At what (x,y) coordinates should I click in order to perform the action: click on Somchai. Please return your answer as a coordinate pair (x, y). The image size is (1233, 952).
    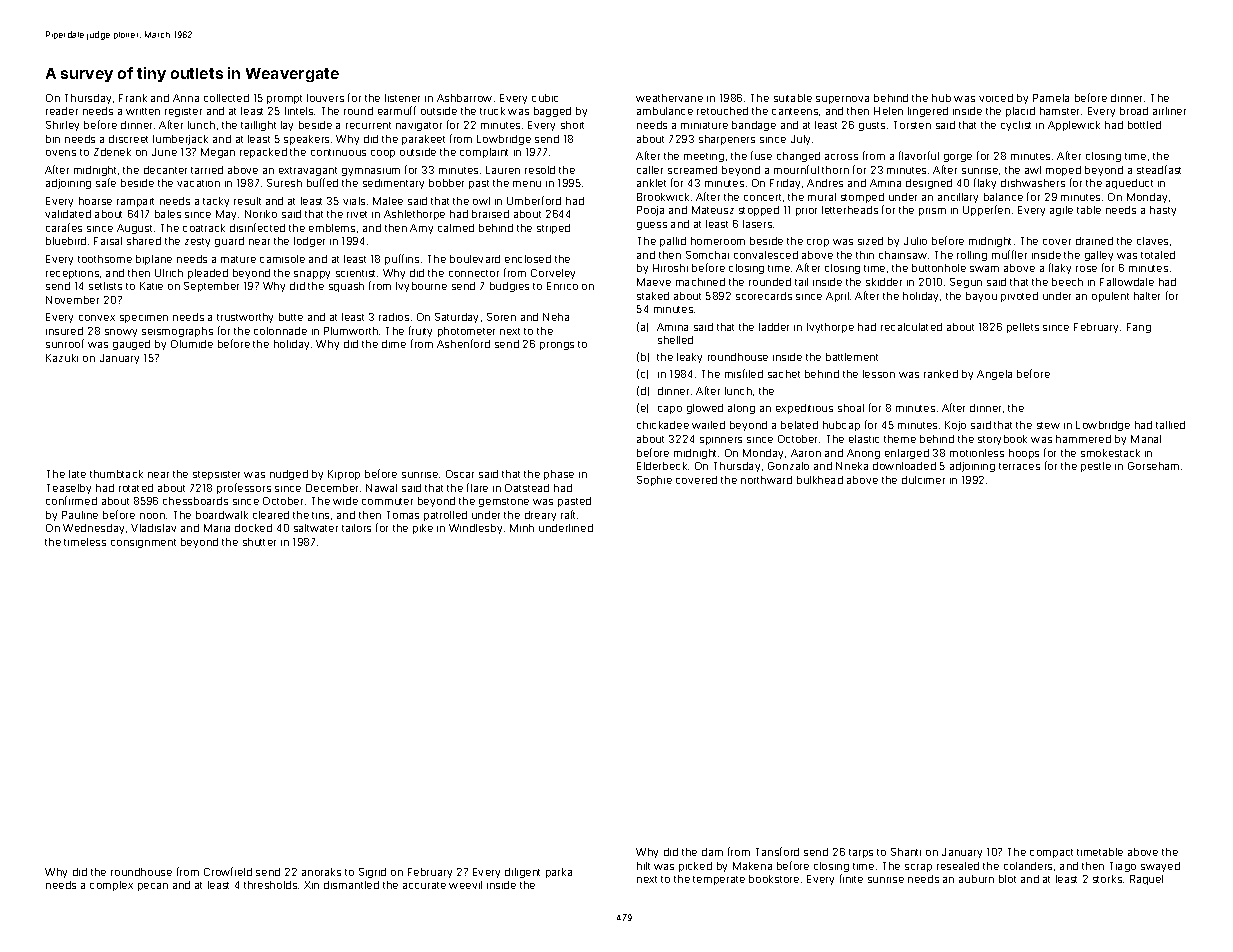
    Looking at the image, I should click on (707, 255).
